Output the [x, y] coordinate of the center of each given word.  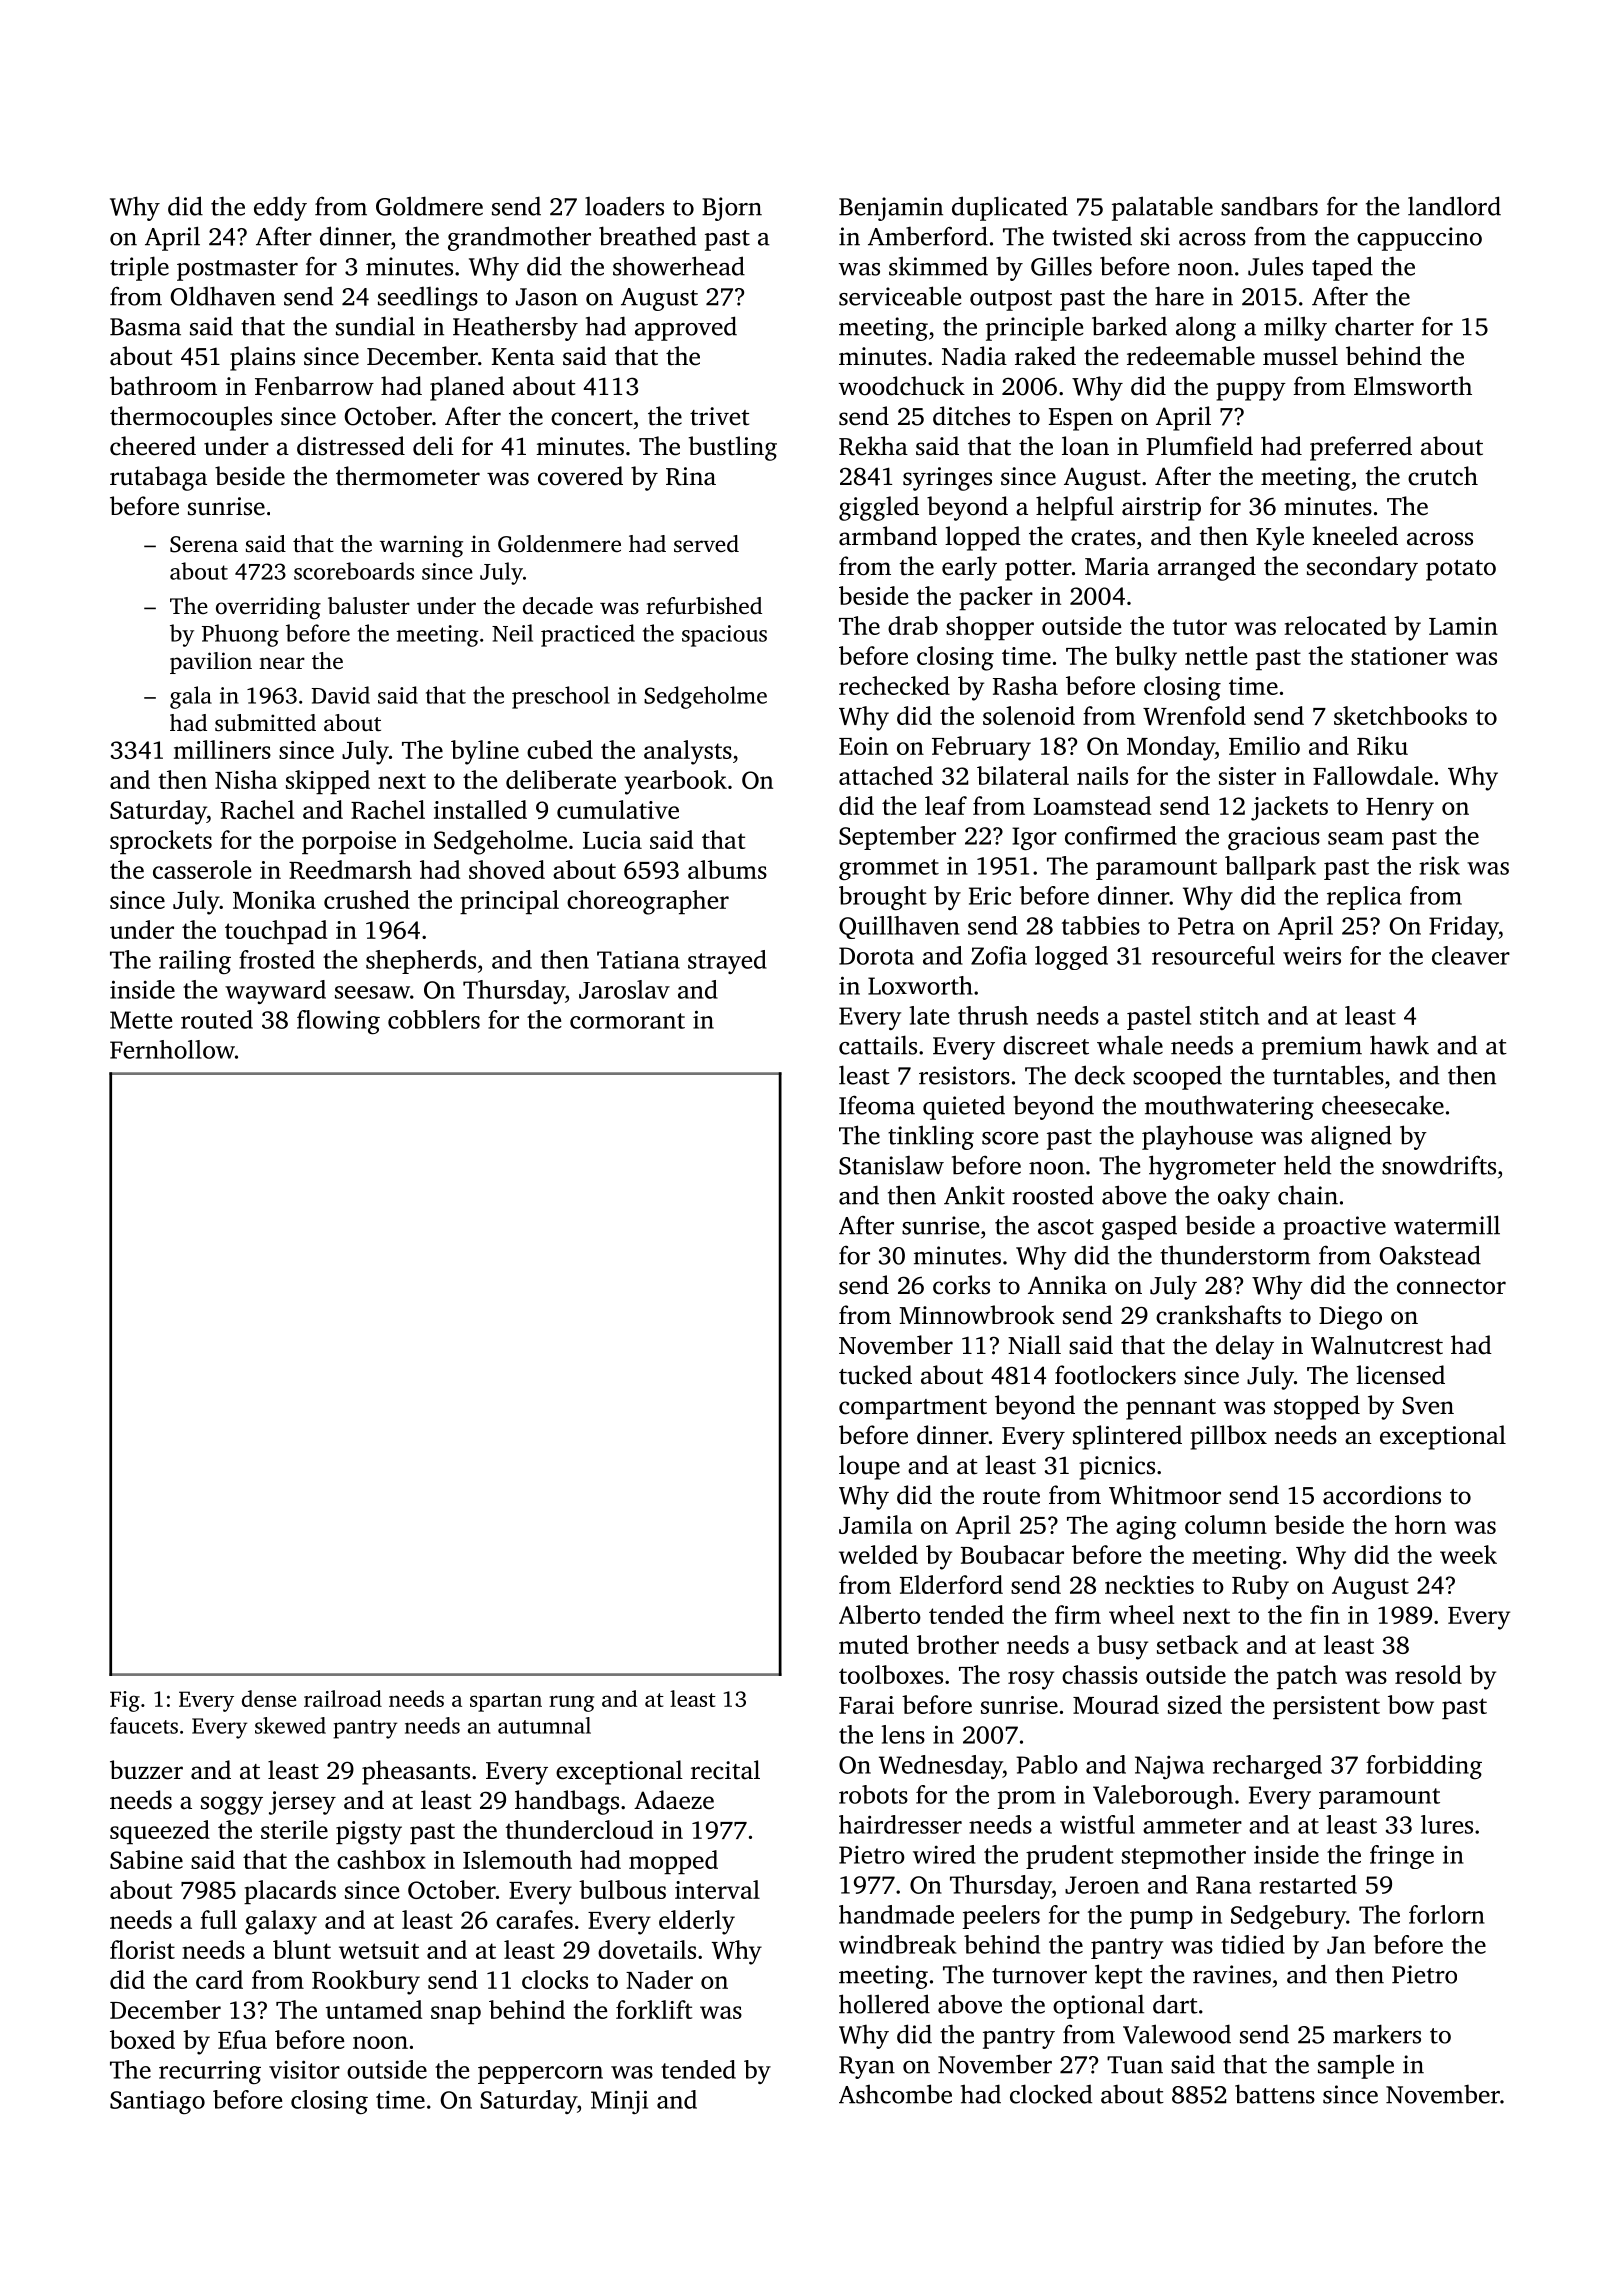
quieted [964, 1107]
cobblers [434, 1019]
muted [874, 1644]
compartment [913, 1409]
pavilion [211, 663]
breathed [647, 236]
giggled [879, 508]
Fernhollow [172, 1049]
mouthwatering [1229, 1107]
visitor [304, 2069]
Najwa [1169, 1767]
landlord [1454, 206]
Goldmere [429, 206]
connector [1451, 1287]
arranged [1207, 568]
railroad [343, 1698]
